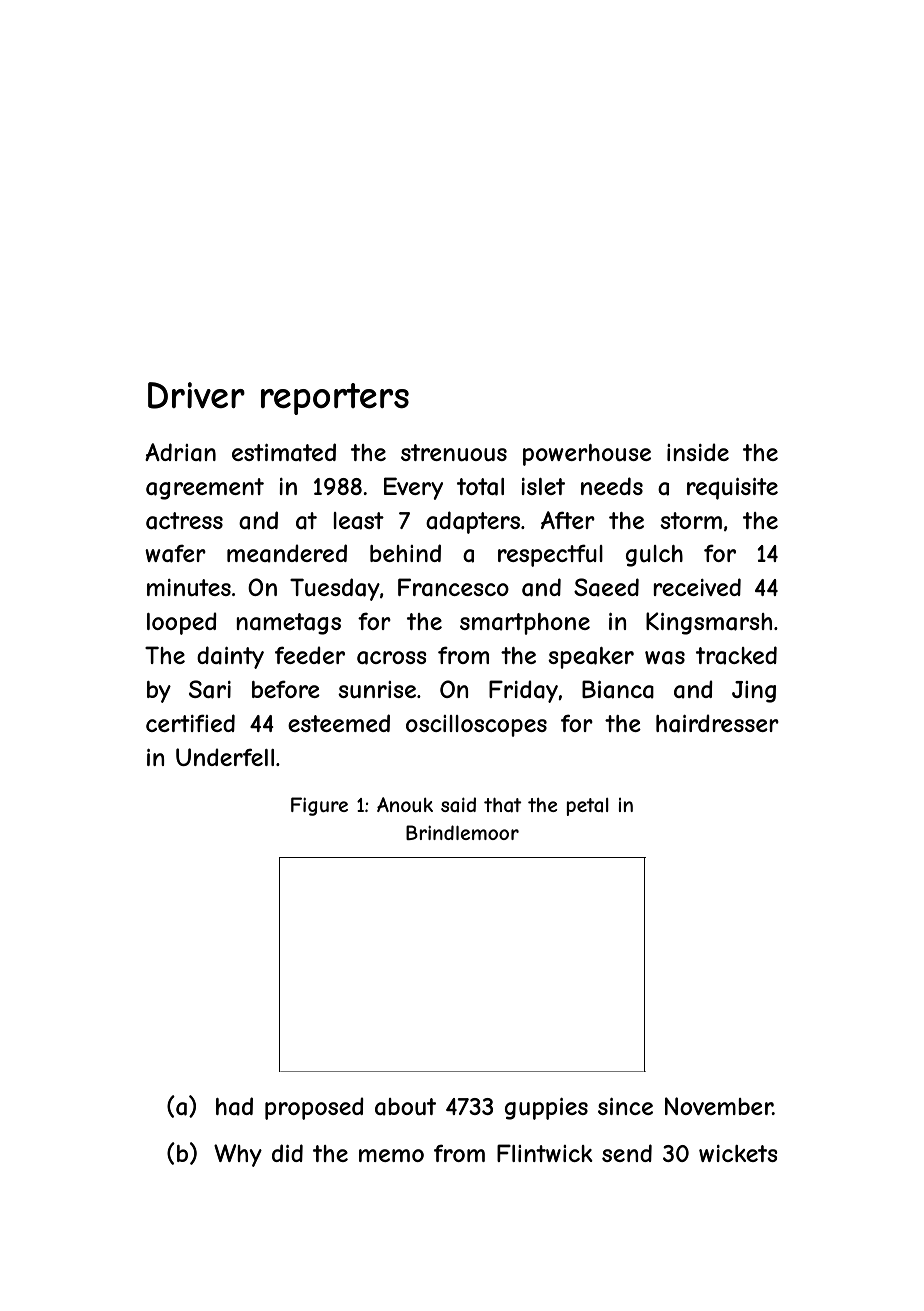 The width and height of the document is (924, 1311). I want to click on Figure, so click(319, 806).
